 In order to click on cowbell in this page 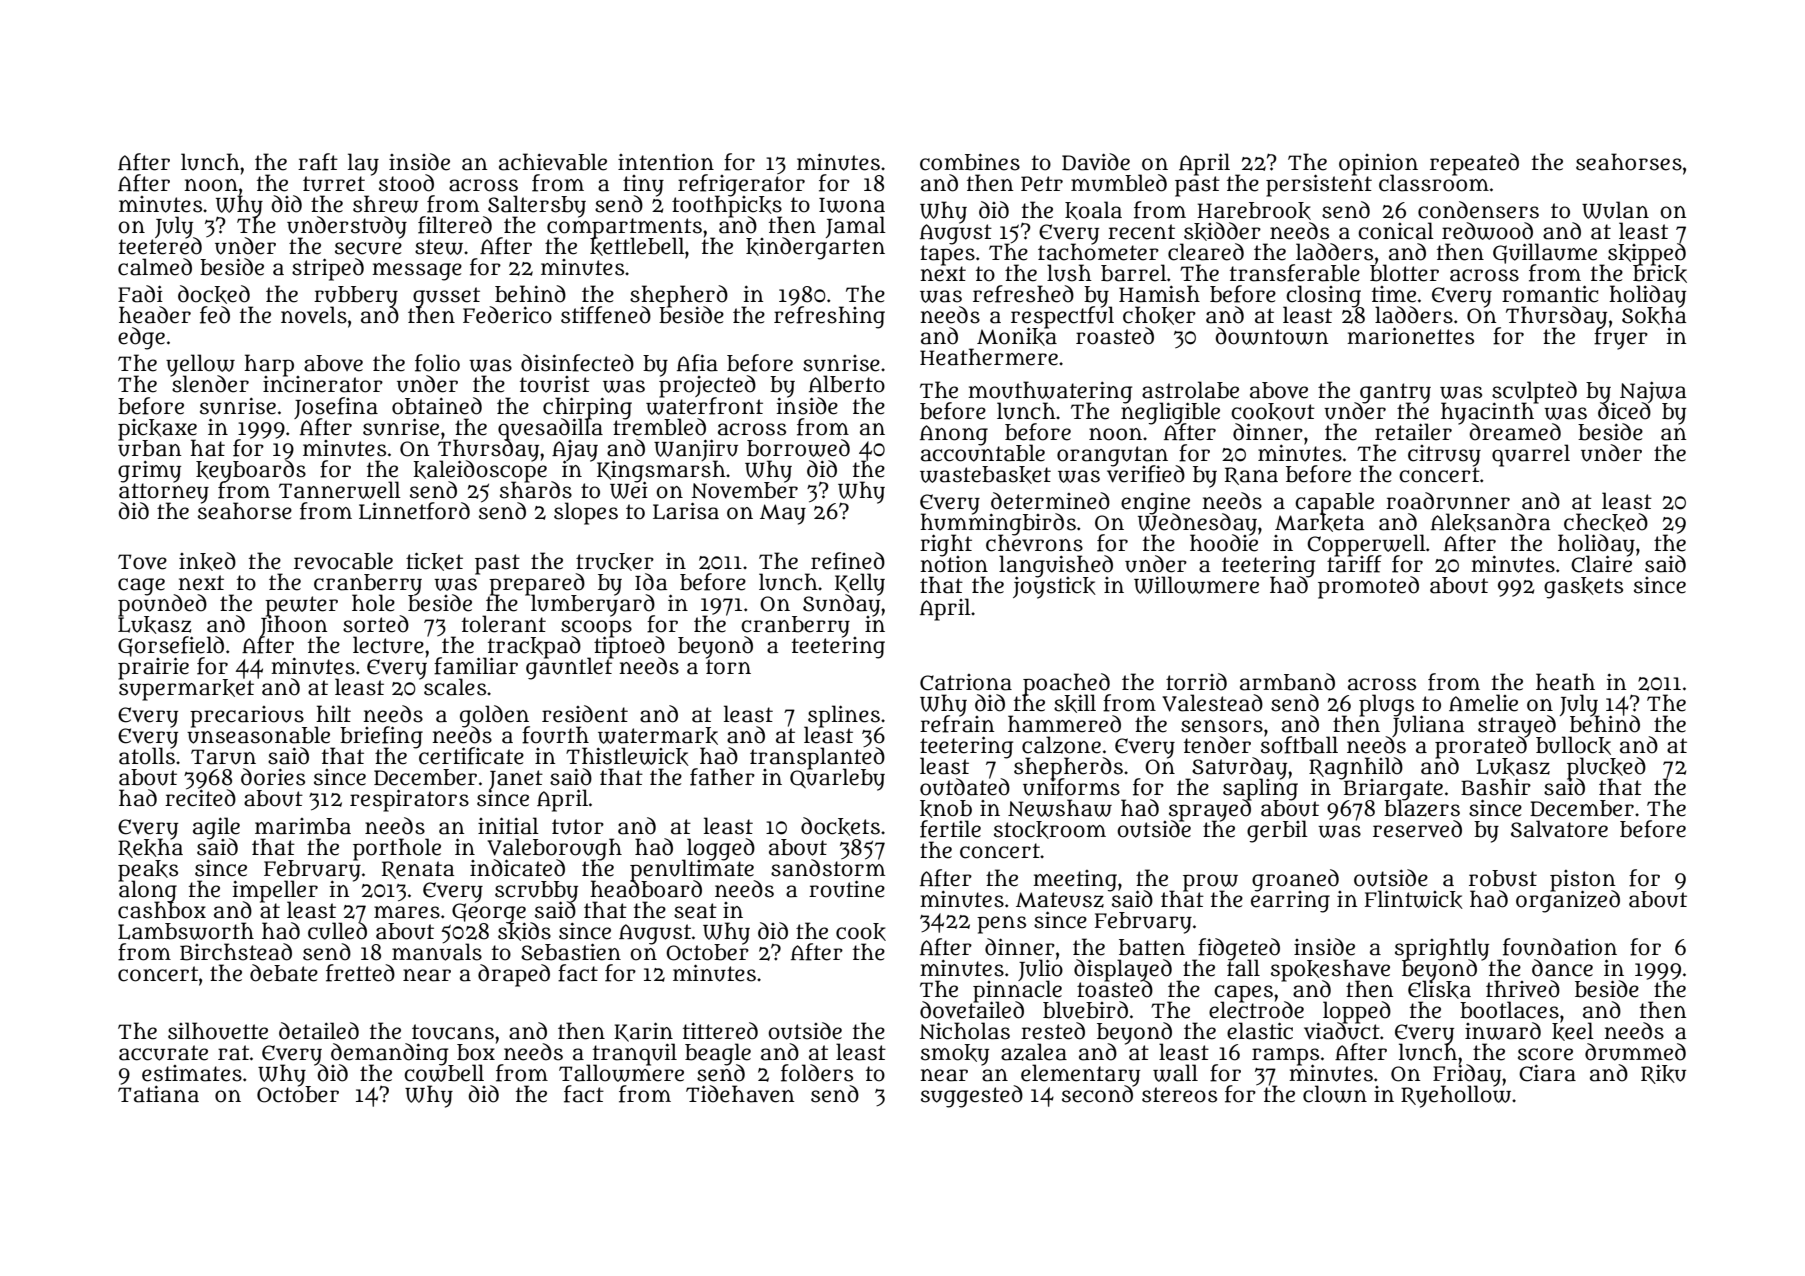, I will do `click(444, 1073)`.
